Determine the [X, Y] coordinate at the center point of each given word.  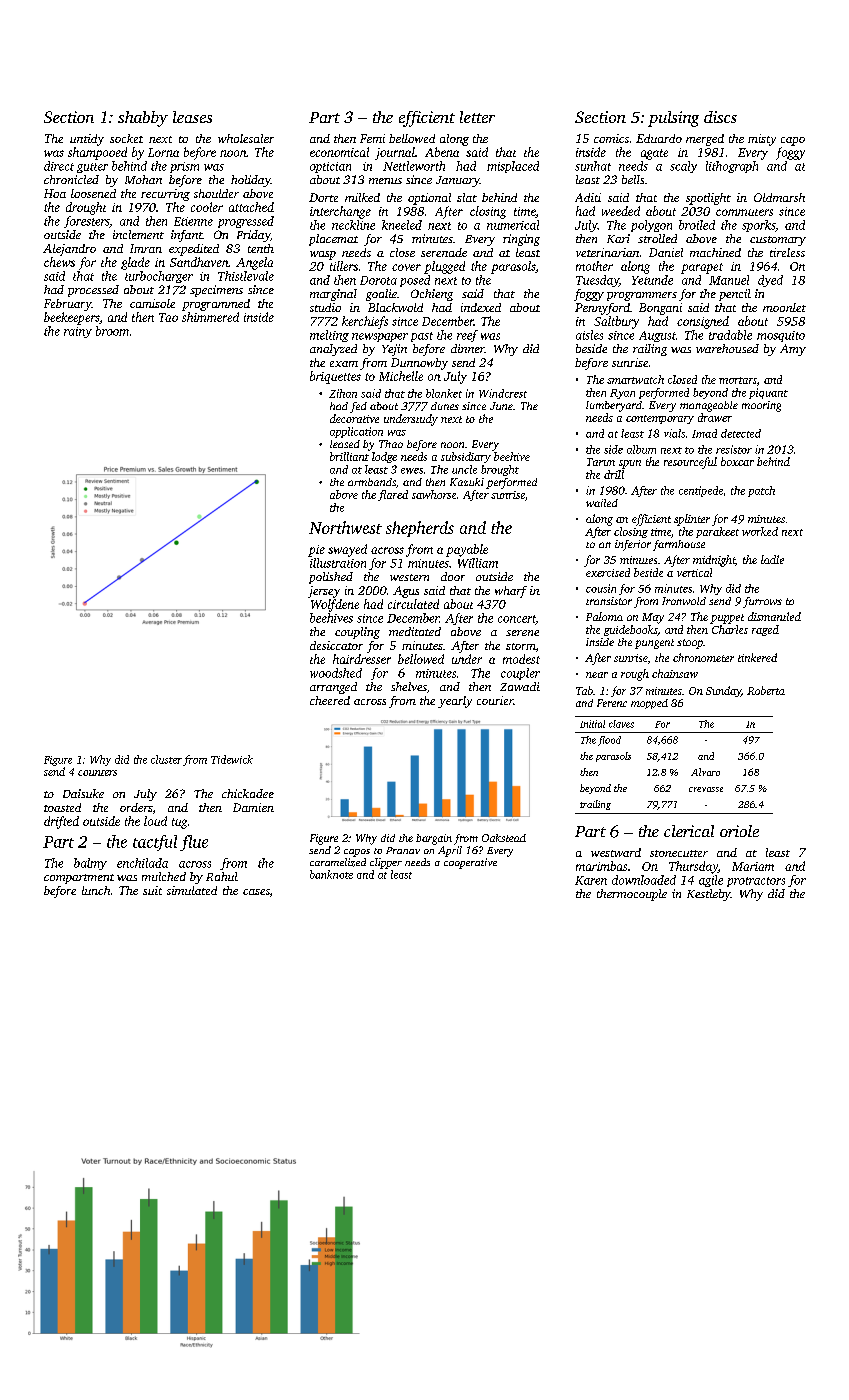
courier [495, 700]
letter [477, 117]
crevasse [706, 789]
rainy [78, 332]
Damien [253, 807]
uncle [464, 469]
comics [611, 138]
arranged [333, 688]
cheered [330, 700]
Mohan [143, 179]
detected [741, 433]
